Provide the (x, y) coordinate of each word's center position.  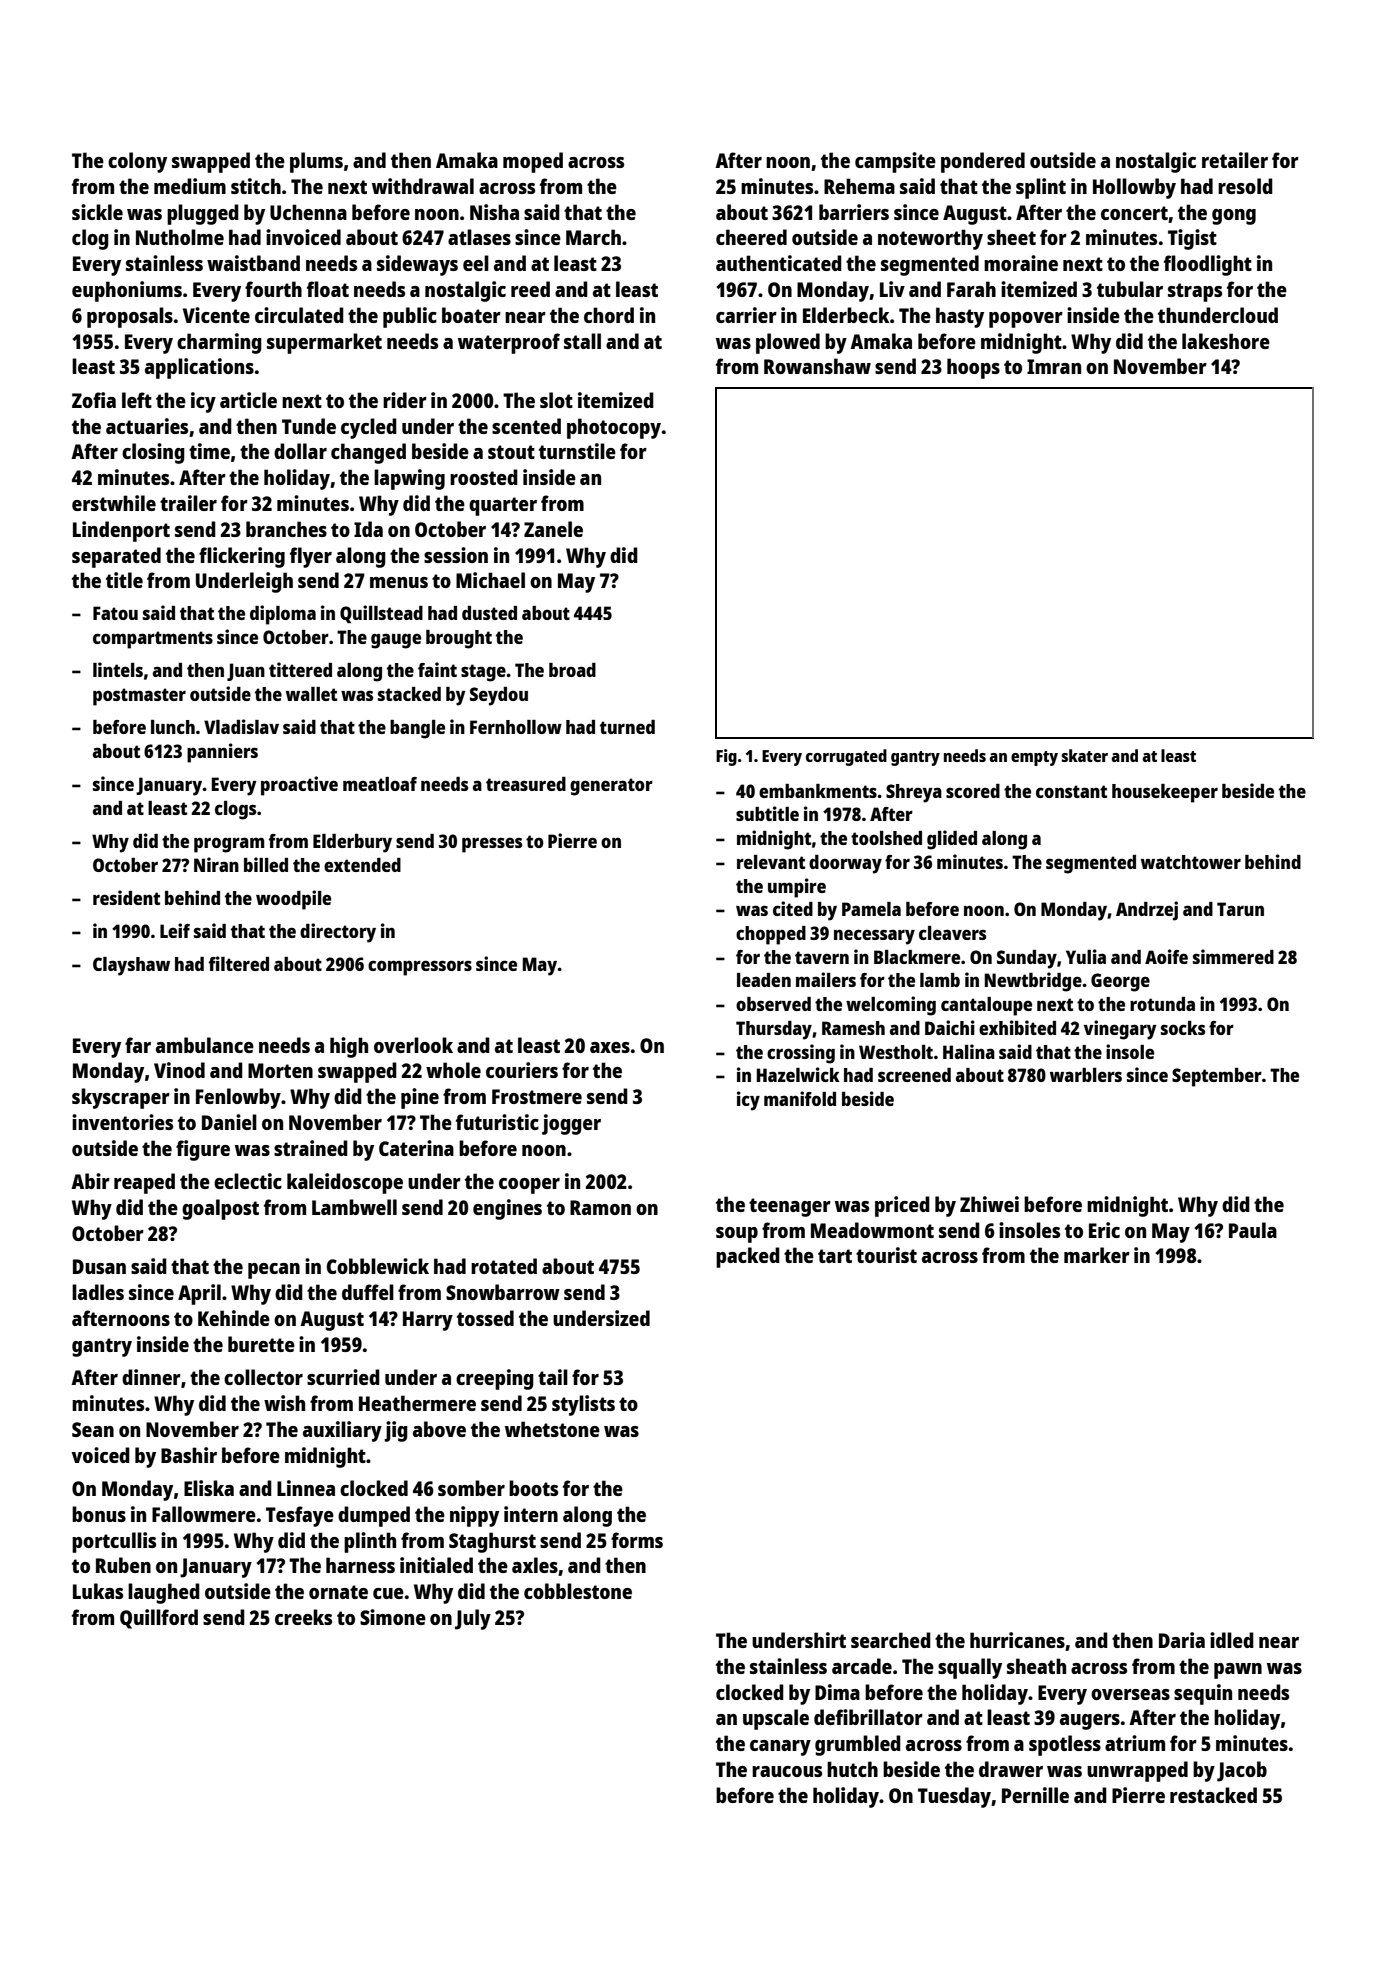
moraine (1021, 263)
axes (610, 1047)
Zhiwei (989, 1204)
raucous (787, 1771)
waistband (253, 263)
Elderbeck (846, 315)
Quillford (159, 1619)
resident (126, 897)
